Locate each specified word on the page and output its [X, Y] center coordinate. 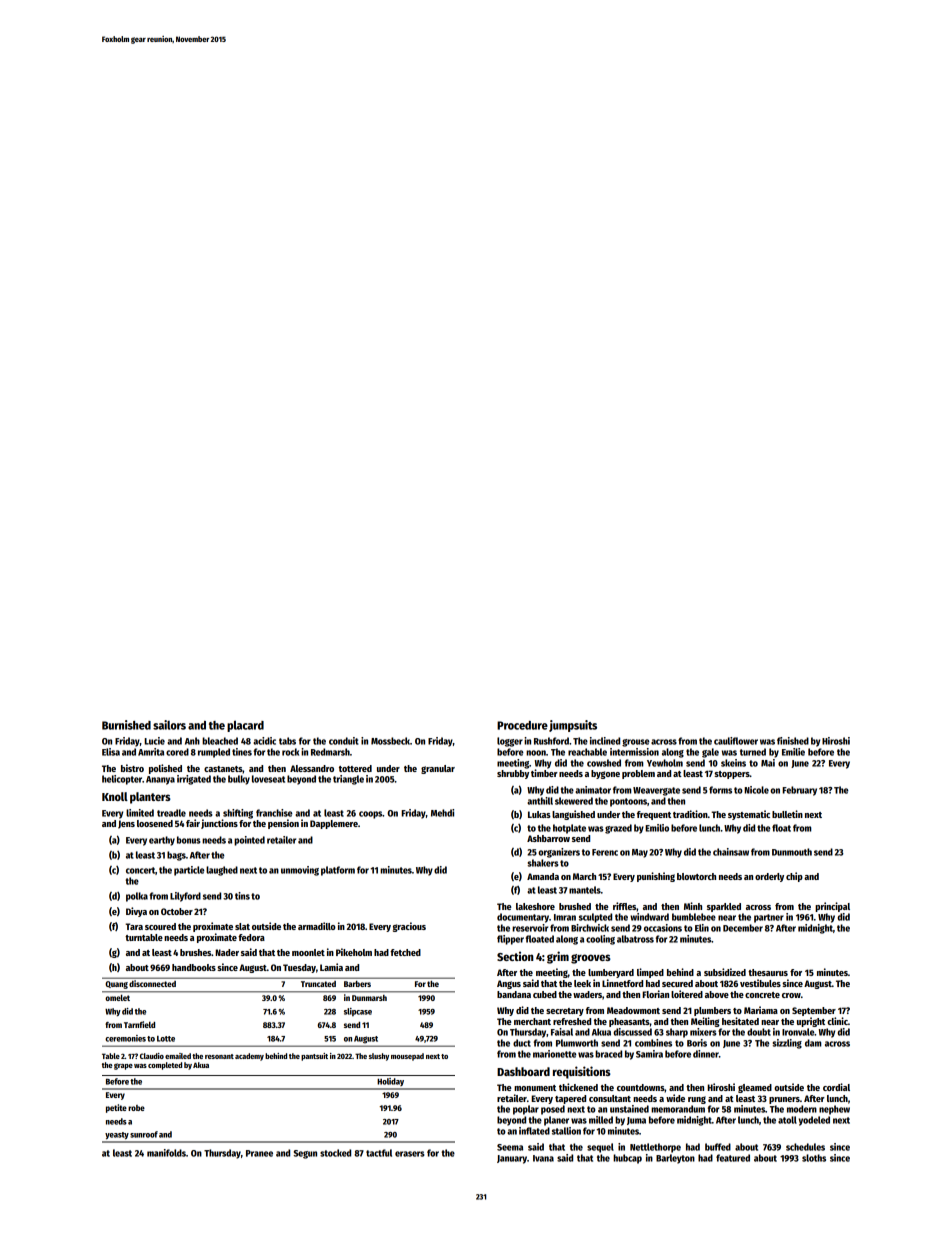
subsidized [725, 972]
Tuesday [299, 968]
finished [793, 741]
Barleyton [675, 1159]
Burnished [126, 725]
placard [245, 726]
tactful [379, 1153]
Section [515, 956]
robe [136, 1108]
